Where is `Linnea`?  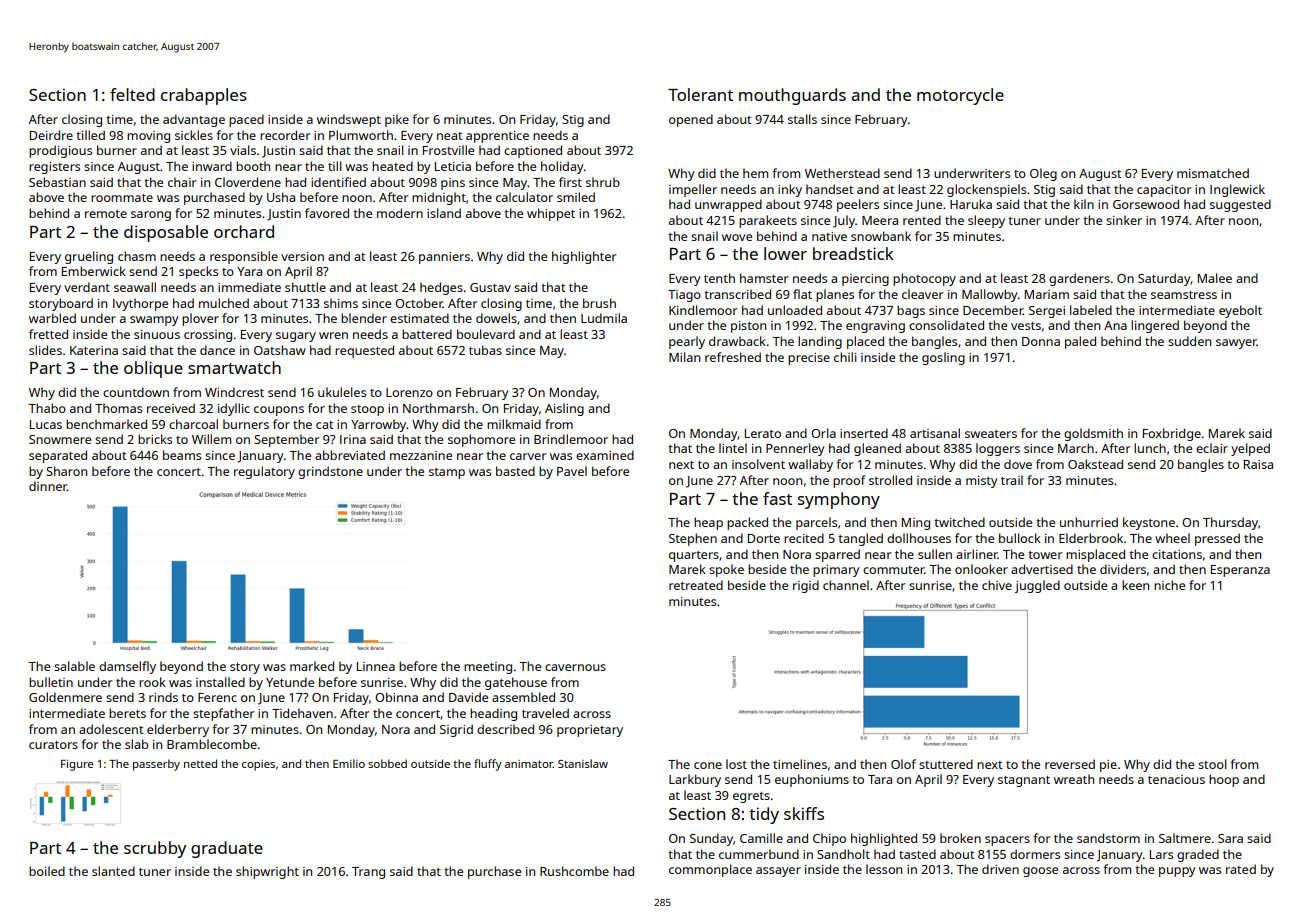
Linnea is located at coordinates (376, 666).
